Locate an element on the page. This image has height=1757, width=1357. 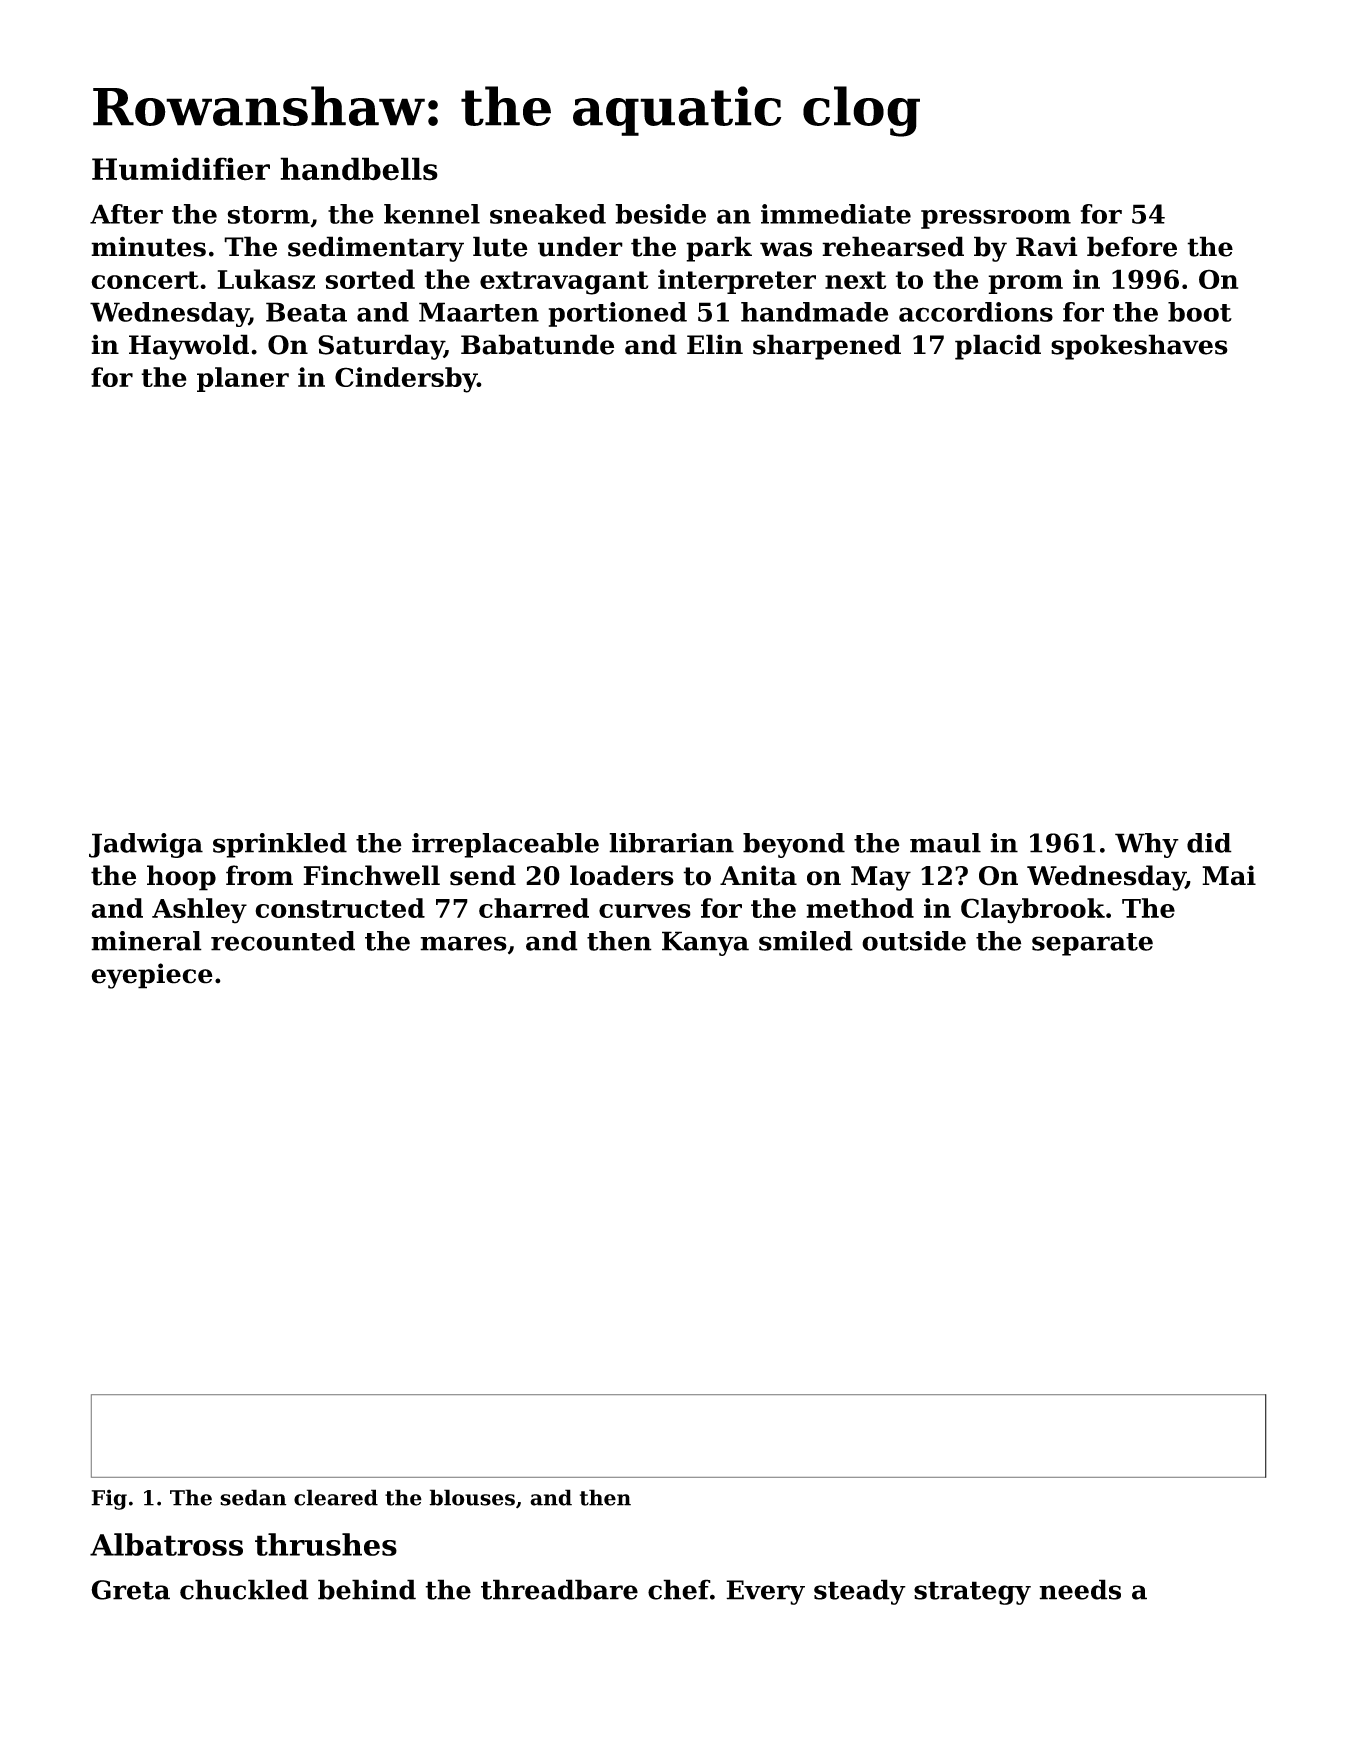
concert is located at coordinates (145, 280).
